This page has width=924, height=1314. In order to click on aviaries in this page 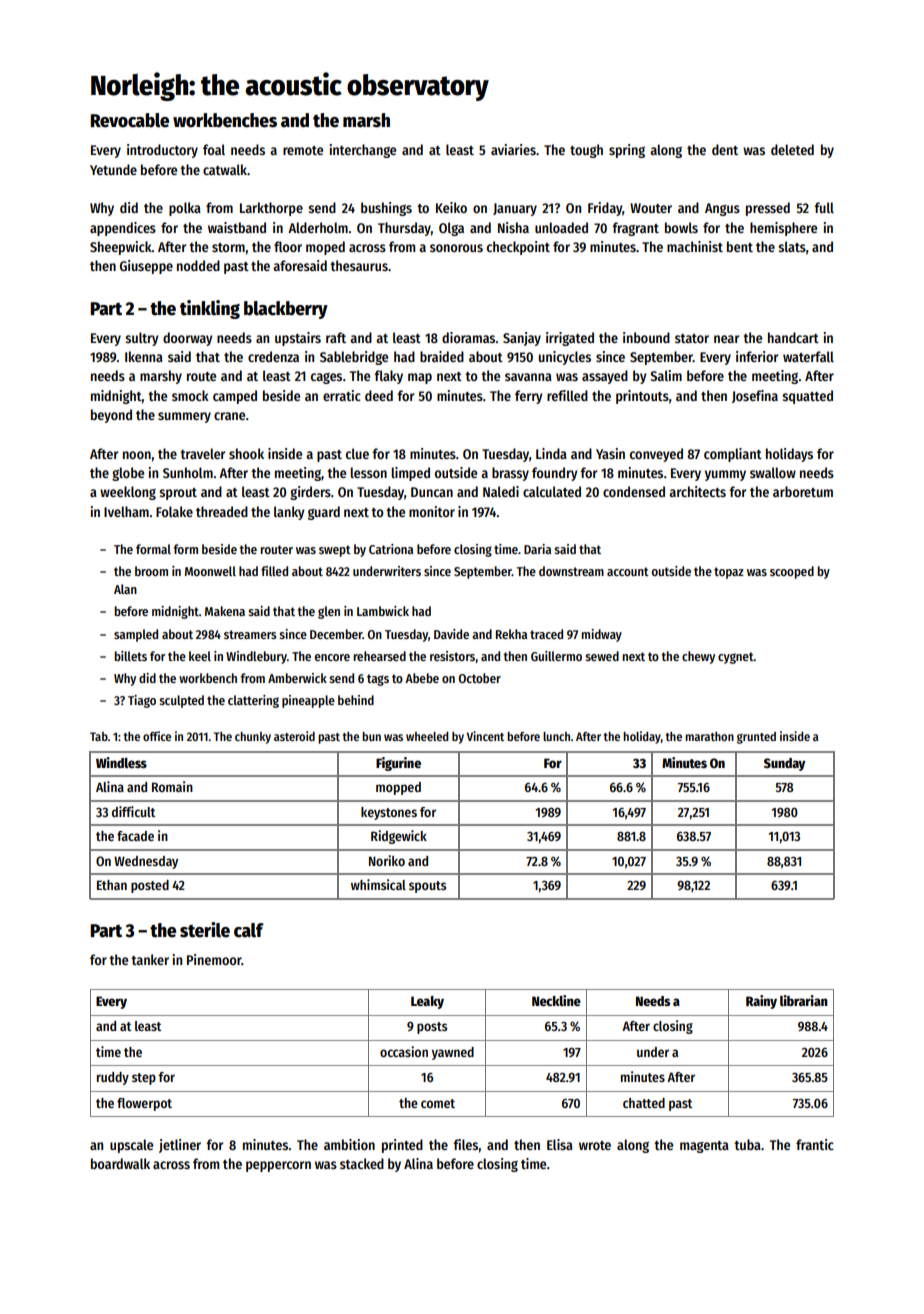, I will do `click(513, 149)`.
